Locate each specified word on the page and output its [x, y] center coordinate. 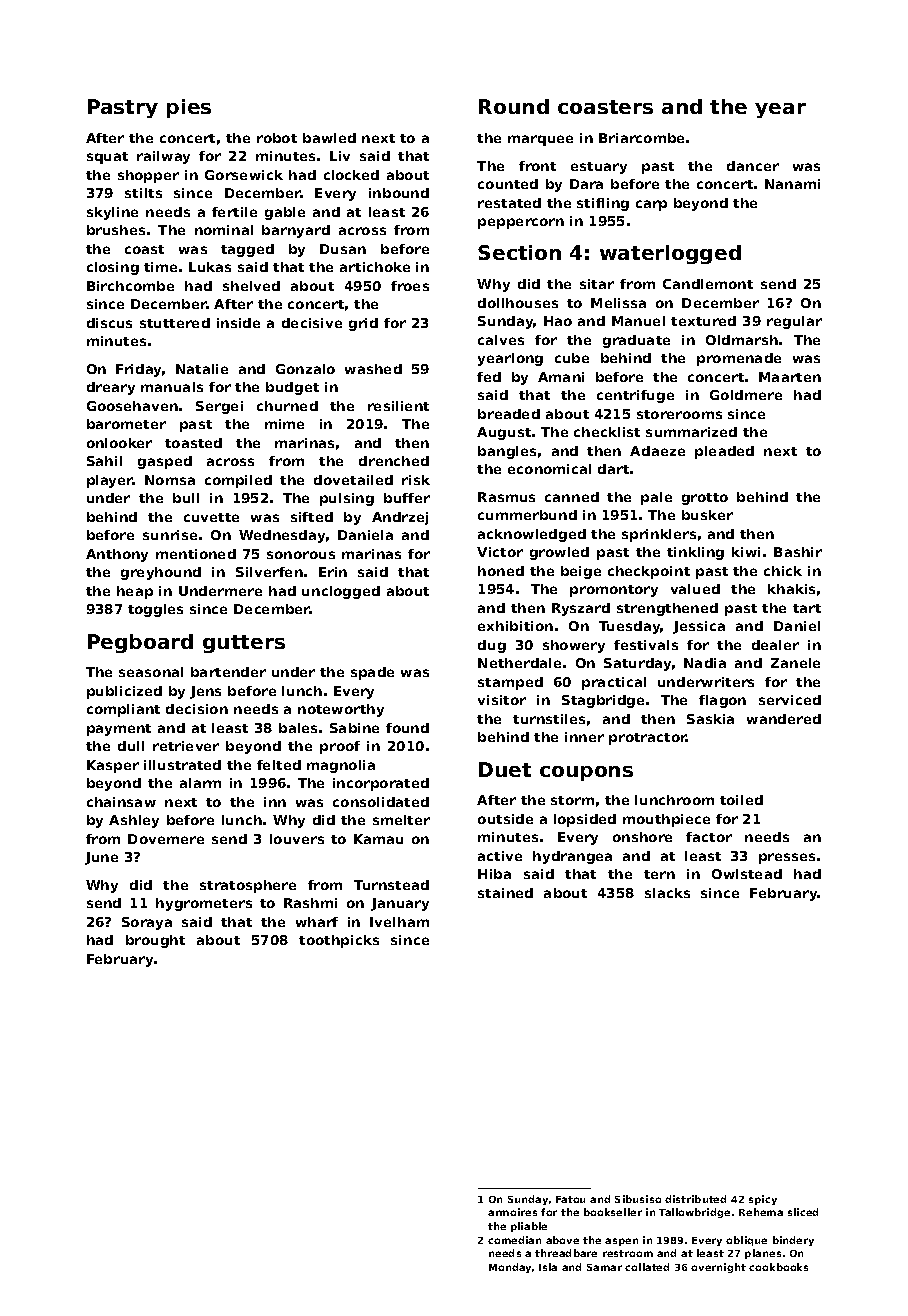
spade [372, 673]
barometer [126, 424]
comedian [514, 1240]
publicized [124, 692]
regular [794, 322]
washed [373, 369]
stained [505, 893]
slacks [667, 893]
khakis [791, 589]
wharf [317, 922]
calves [501, 340]
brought [155, 941]
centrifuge [635, 396]
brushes [116, 230]
